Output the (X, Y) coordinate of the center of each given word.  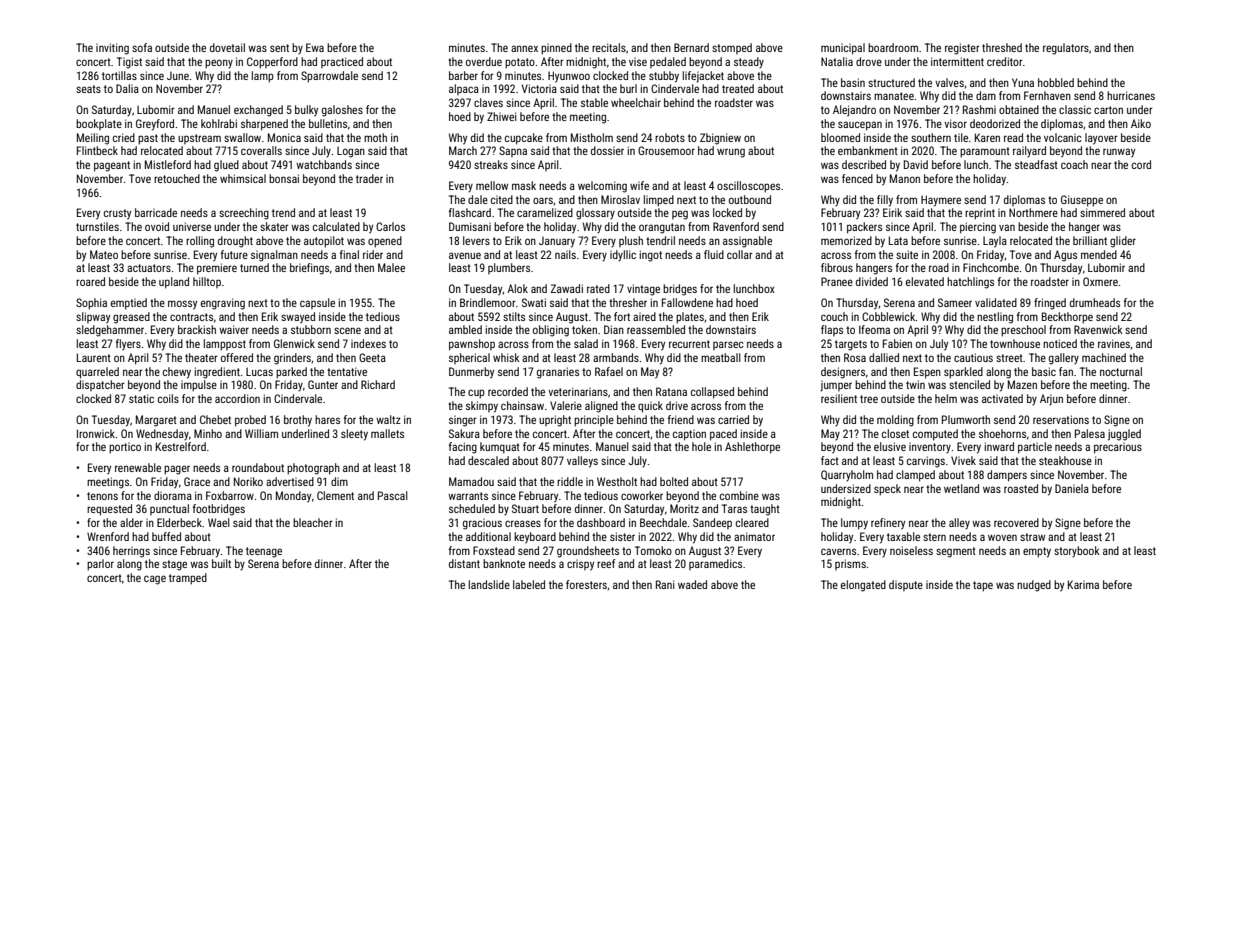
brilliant (1090, 240)
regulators (1066, 49)
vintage (643, 290)
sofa (142, 47)
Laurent (94, 357)
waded (692, 584)
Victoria (539, 88)
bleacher (313, 522)
